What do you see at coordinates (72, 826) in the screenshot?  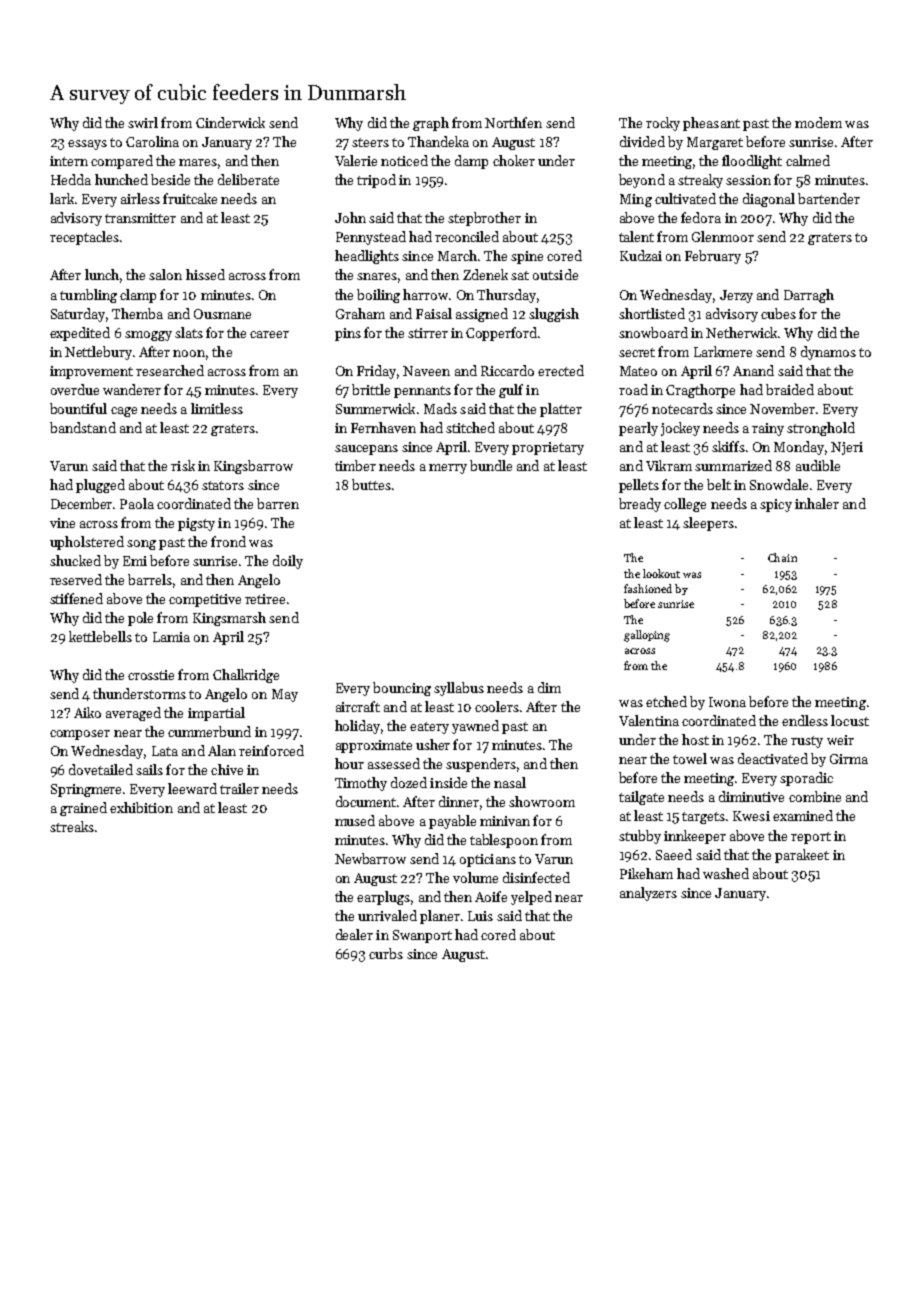 I see `streaks` at bounding box center [72, 826].
